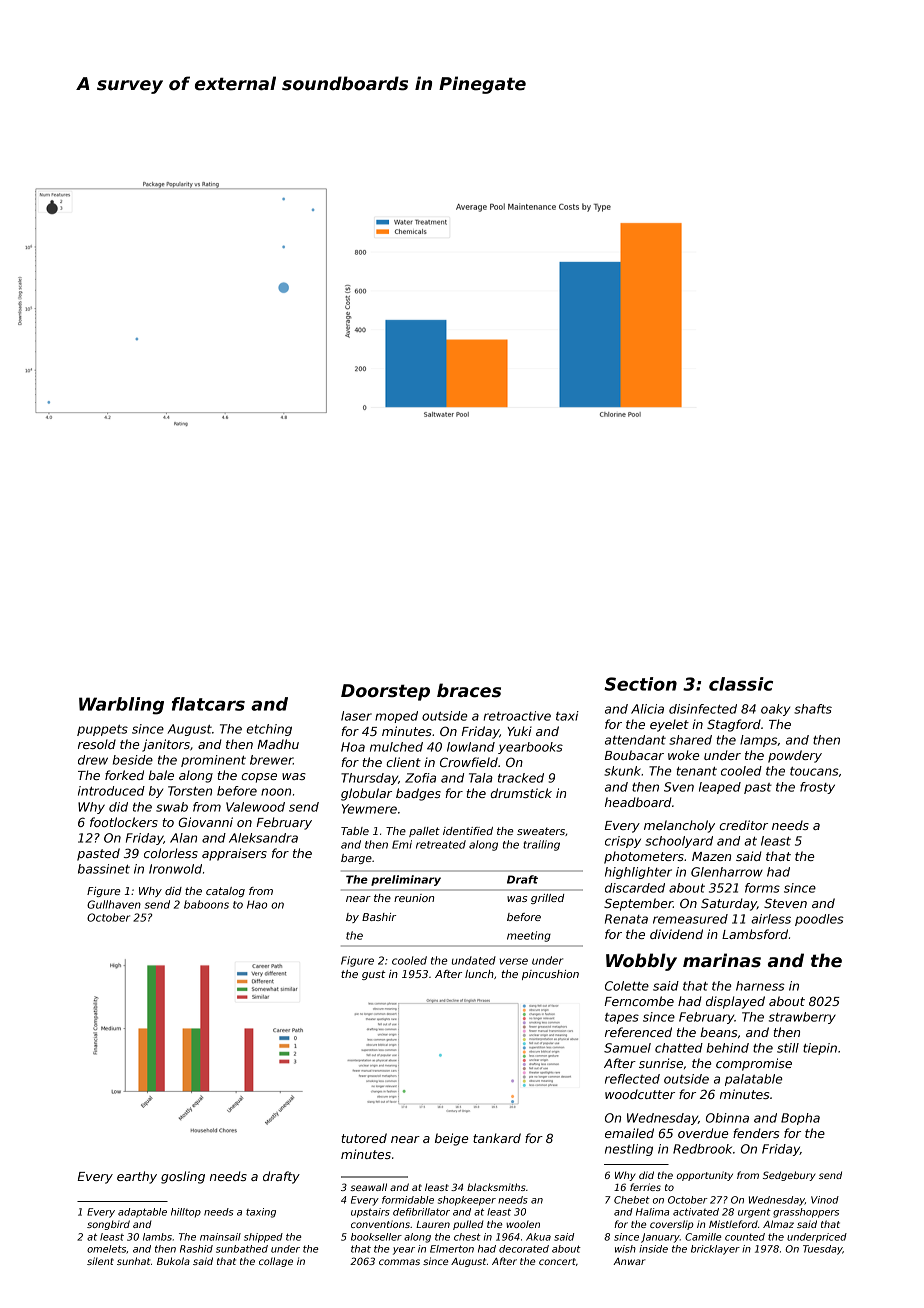  I want to click on Gullhaven, so click(114, 904).
